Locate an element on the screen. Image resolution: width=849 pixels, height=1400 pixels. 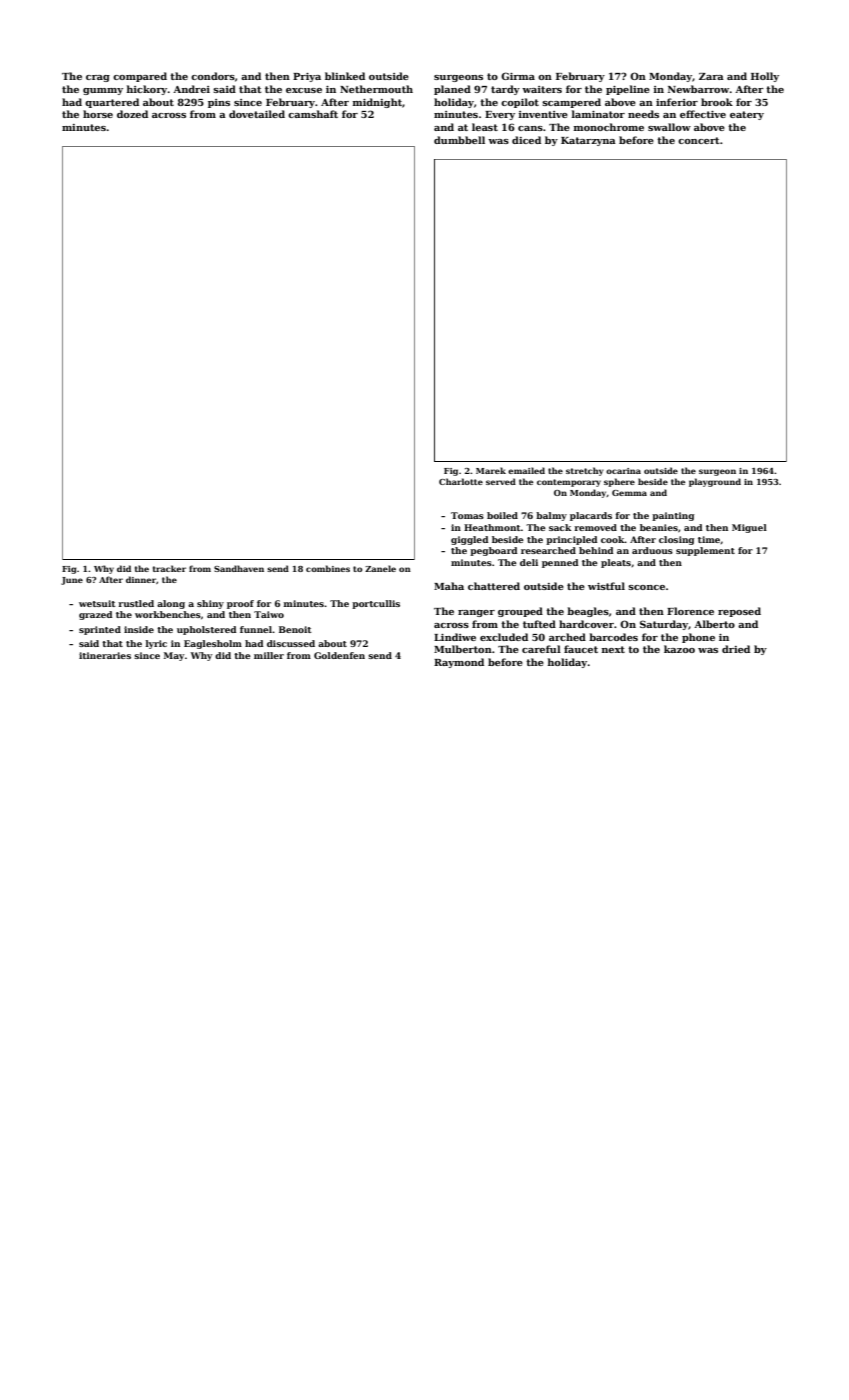
eatery is located at coordinates (747, 115).
